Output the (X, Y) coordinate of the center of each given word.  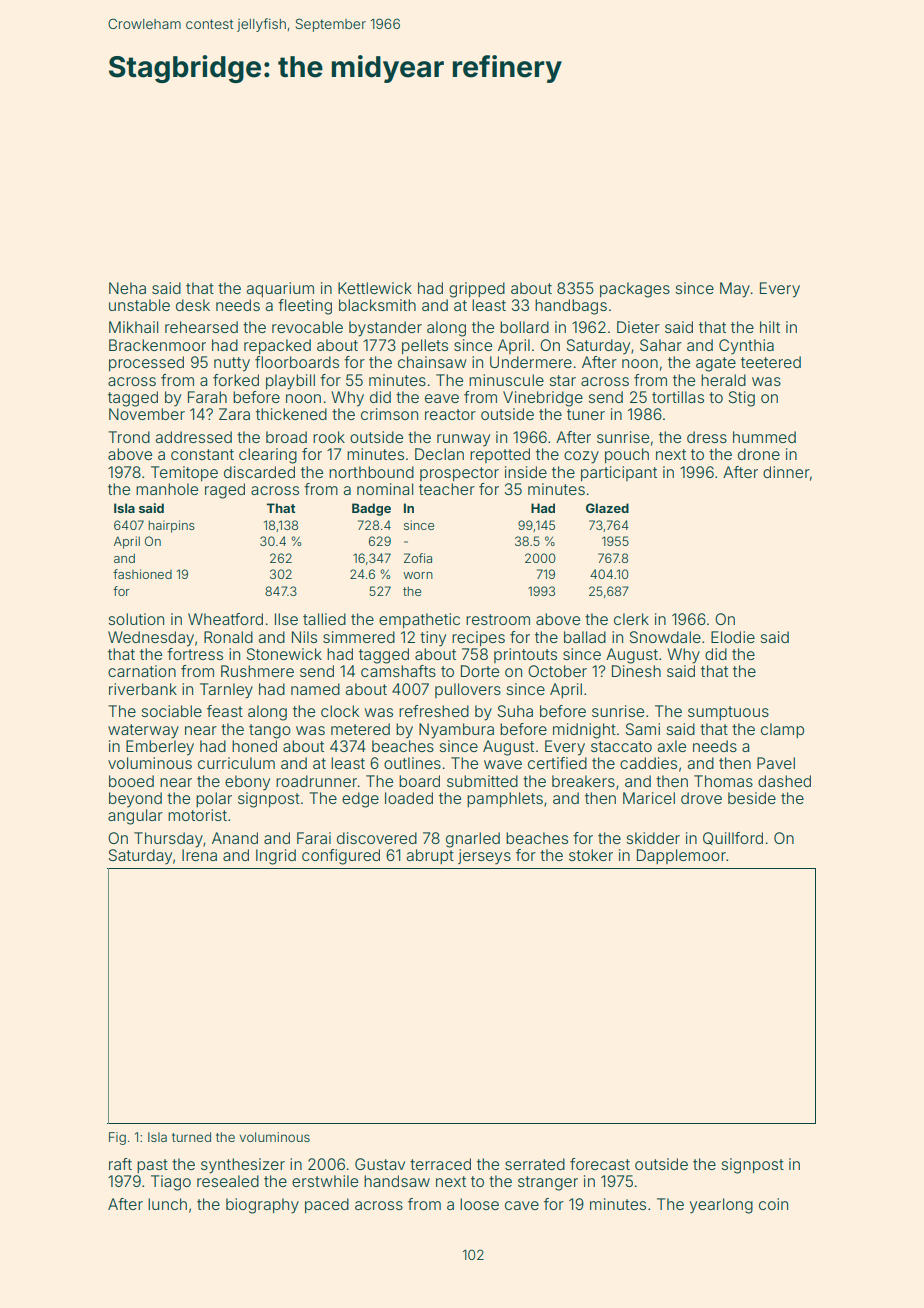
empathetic (419, 620)
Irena (199, 855)
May (735, 290)
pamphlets (505, 799)
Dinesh (636, 671)
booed (131, 781)
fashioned (142, 574)
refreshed (434, 711)
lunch (167, 1204)
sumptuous (728, 713)
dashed (784, 781)
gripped (477, 290)
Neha (127, 288)
